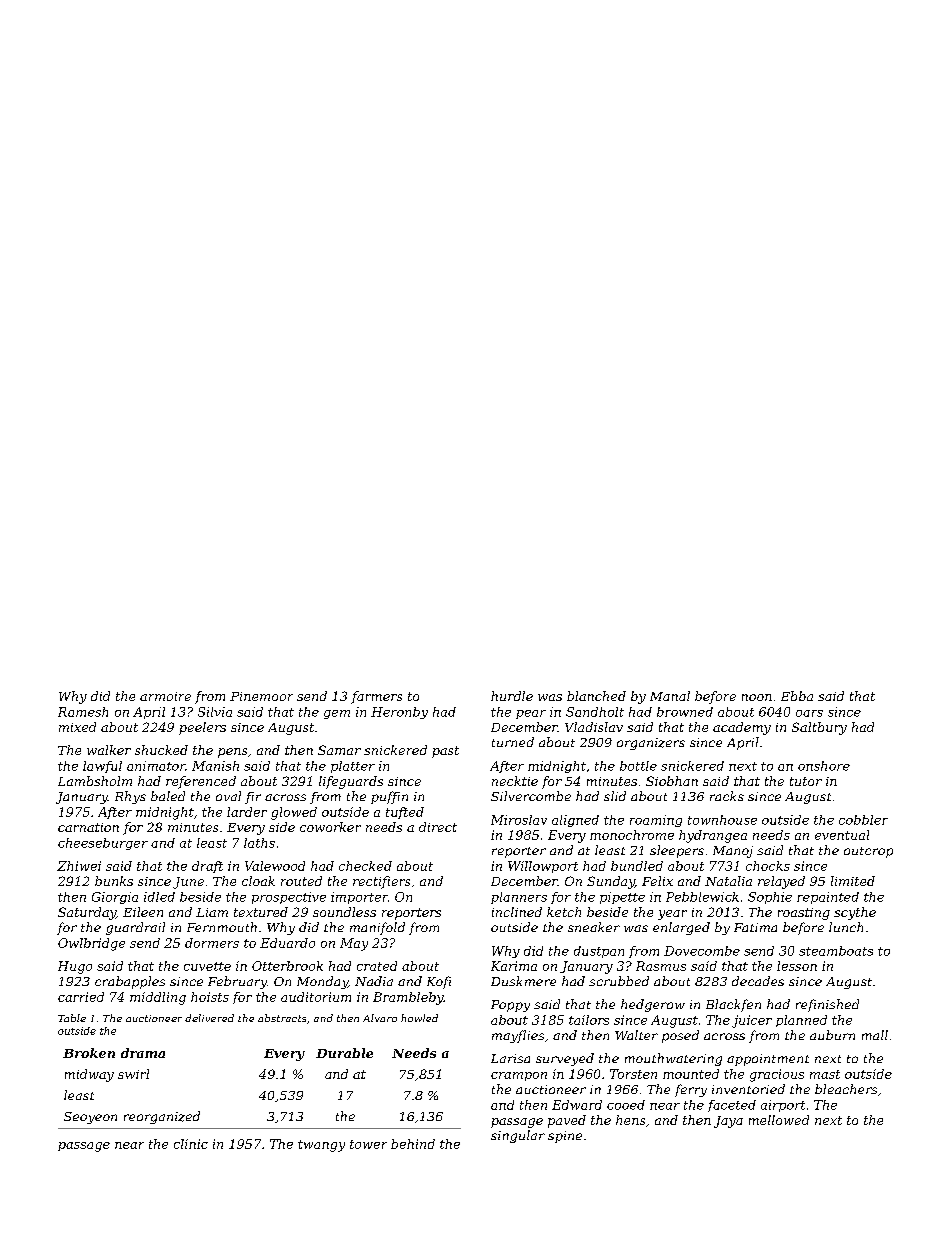  What do you see at coordinates (670, 696) in the screenshot?
I see `Manal` at bounding box center [670, 696].
